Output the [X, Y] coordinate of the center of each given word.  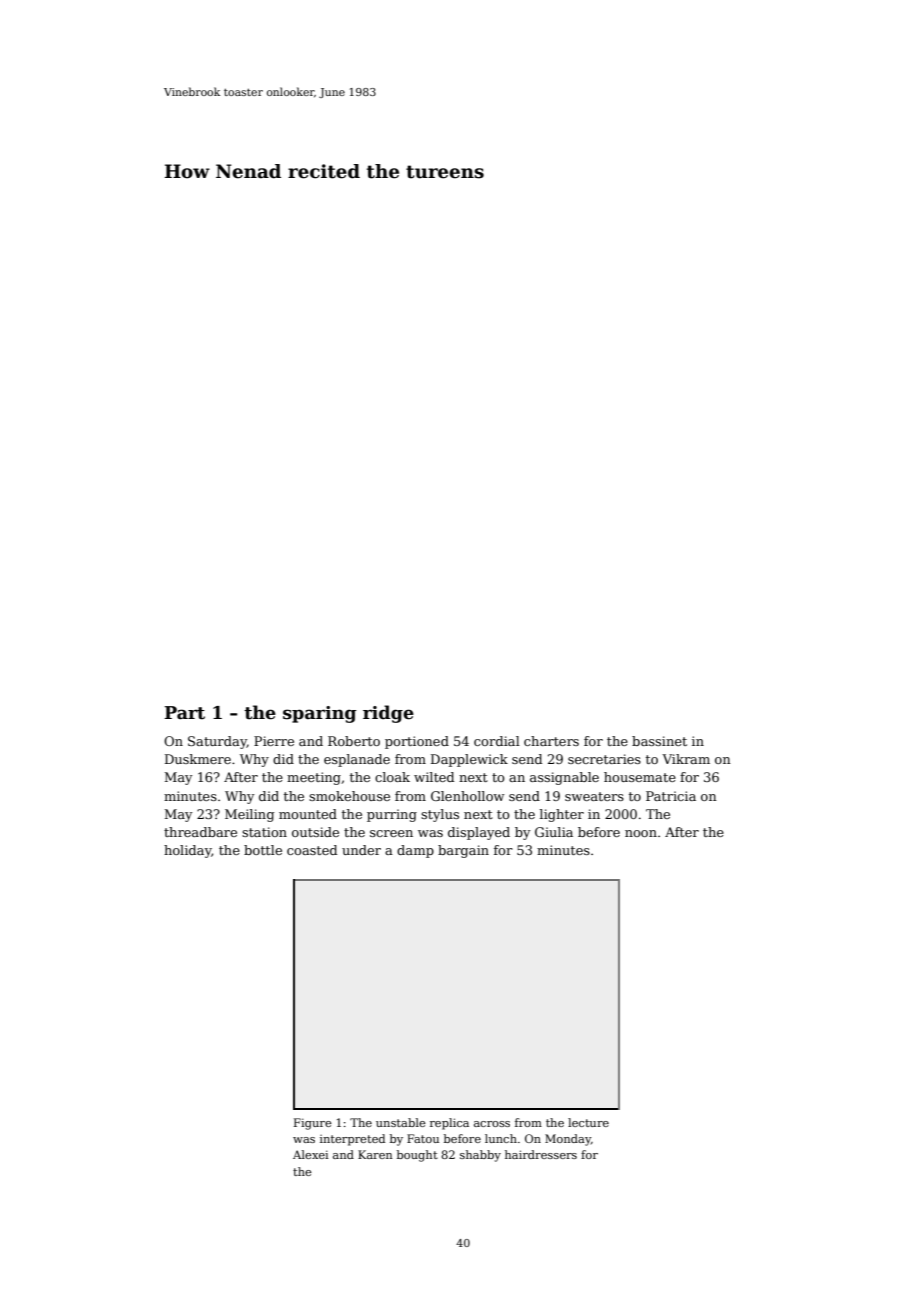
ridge [388, 714]
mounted [308, 814]
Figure [313, 1124]
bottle [263, 850]
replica [449, 1124]
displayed [479, 833]
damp [415, 851]
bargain [463, 851]
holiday [187, 851]
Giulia [554, 832]
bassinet [659, 741]
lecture [588, 1122]
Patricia [671, 796]
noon [641, 833]
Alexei [310, 1154]
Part [184, 713]
